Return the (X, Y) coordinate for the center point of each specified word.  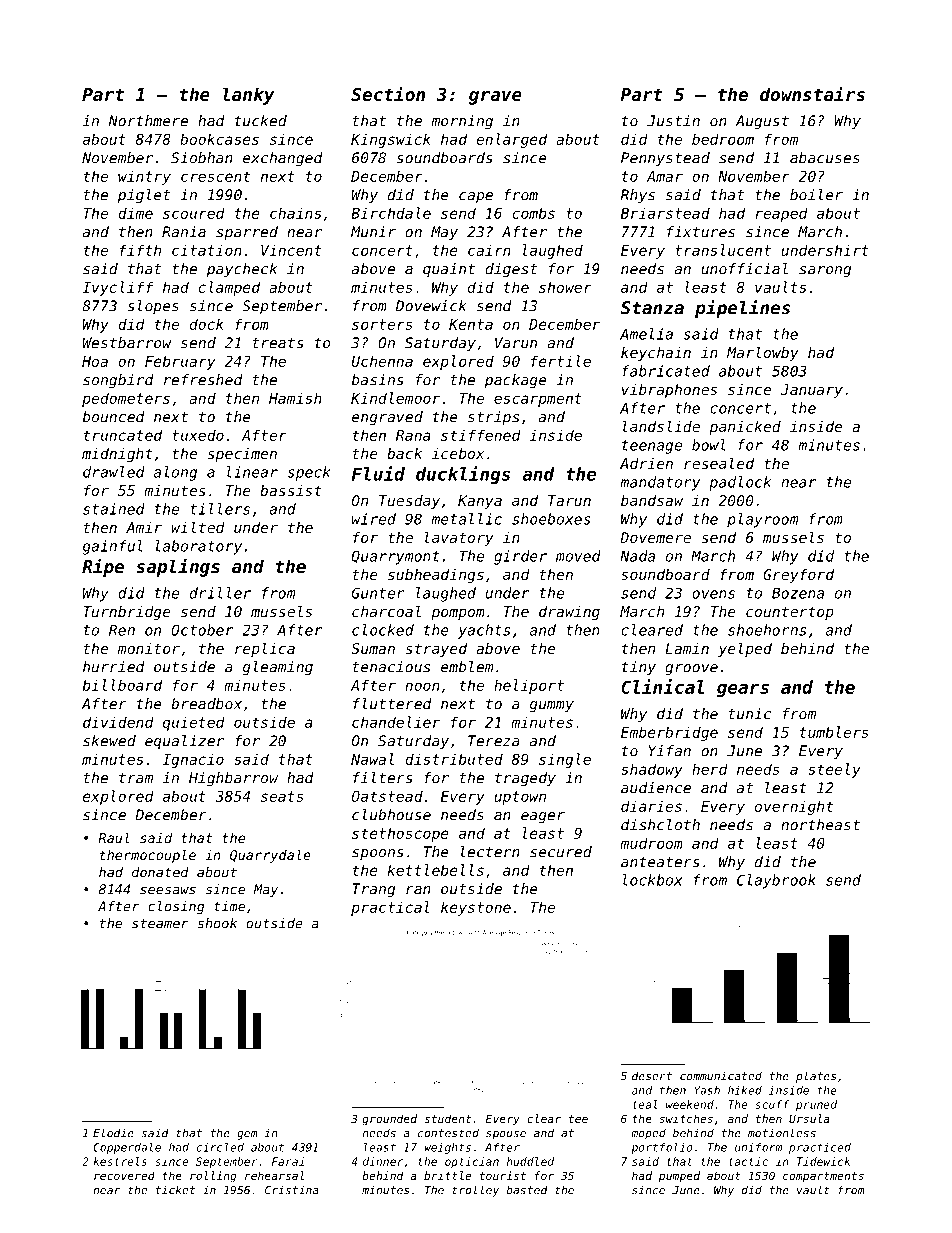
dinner (383, 1161)
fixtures (701, 232)
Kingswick (391, 140)
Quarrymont (396, 557)
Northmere (148, 121)
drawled (114, 472)
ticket (175, 1190)
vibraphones (669, 391)
